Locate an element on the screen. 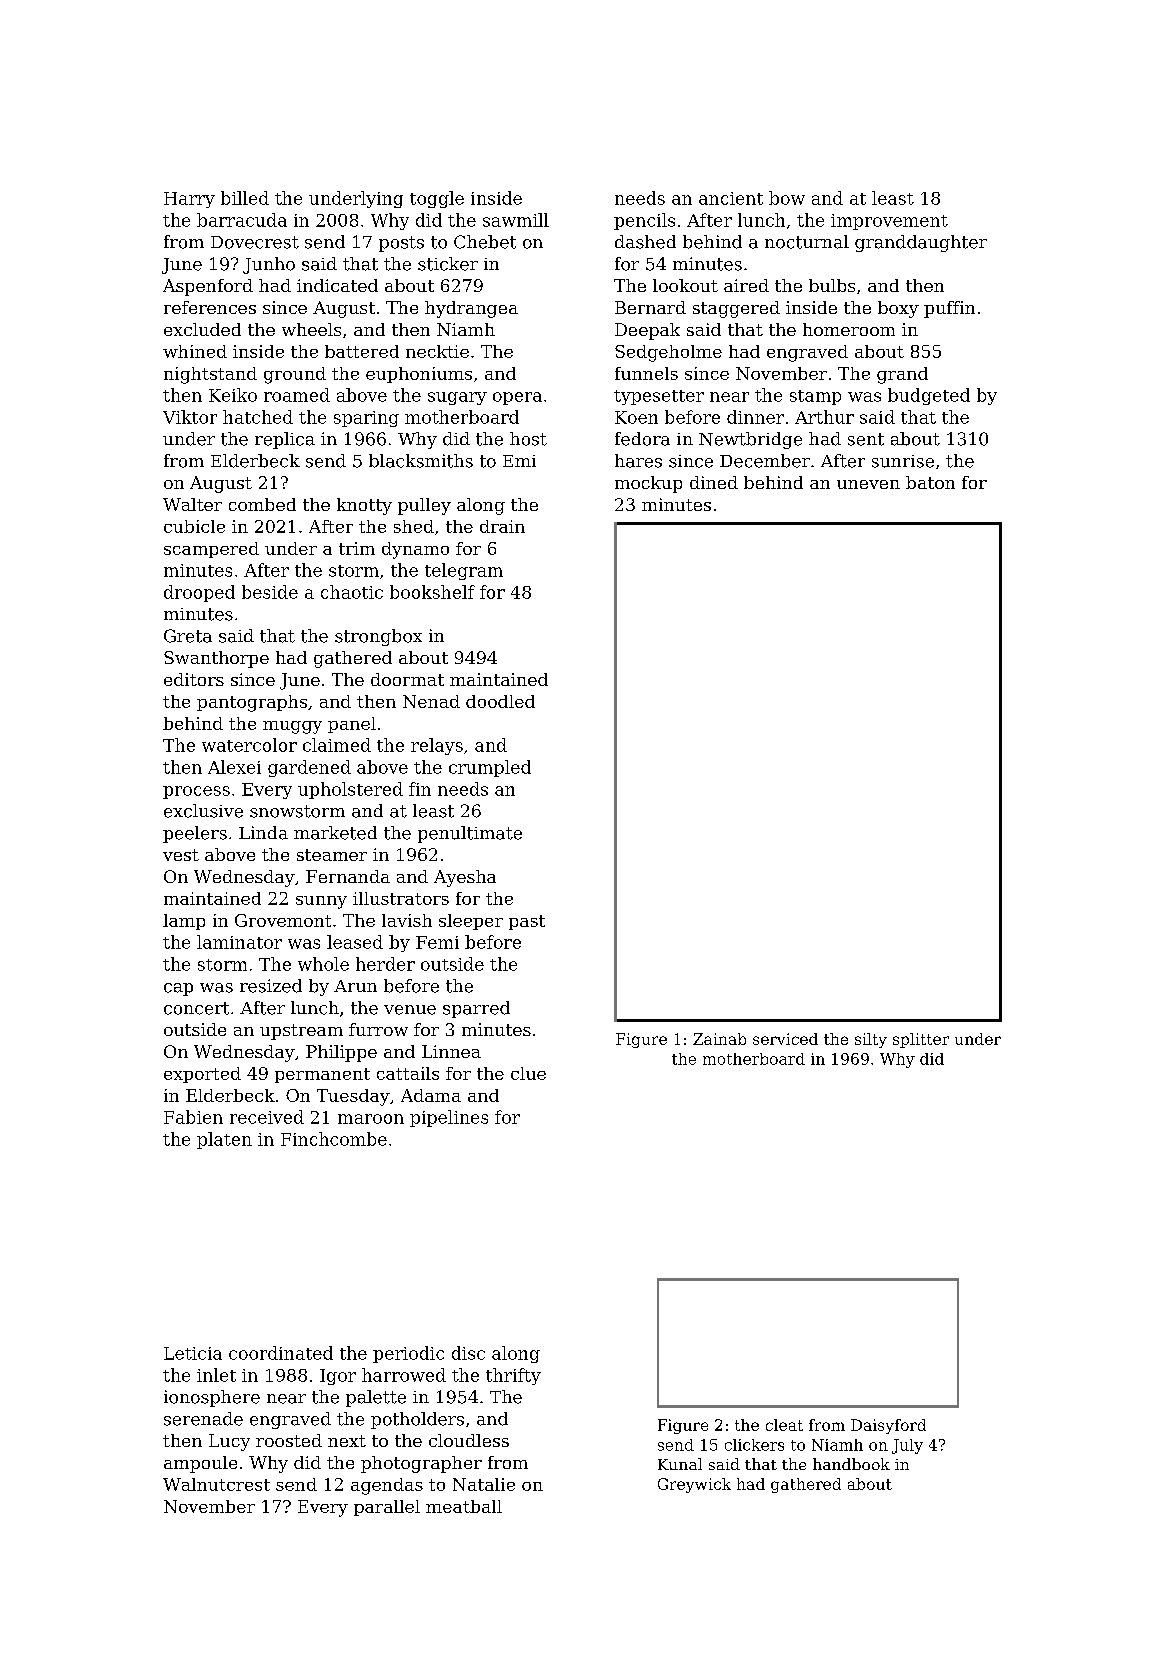 The height and width of the screenshot is (1654, 1165). strongbox is located at coordinates (378, 637).
